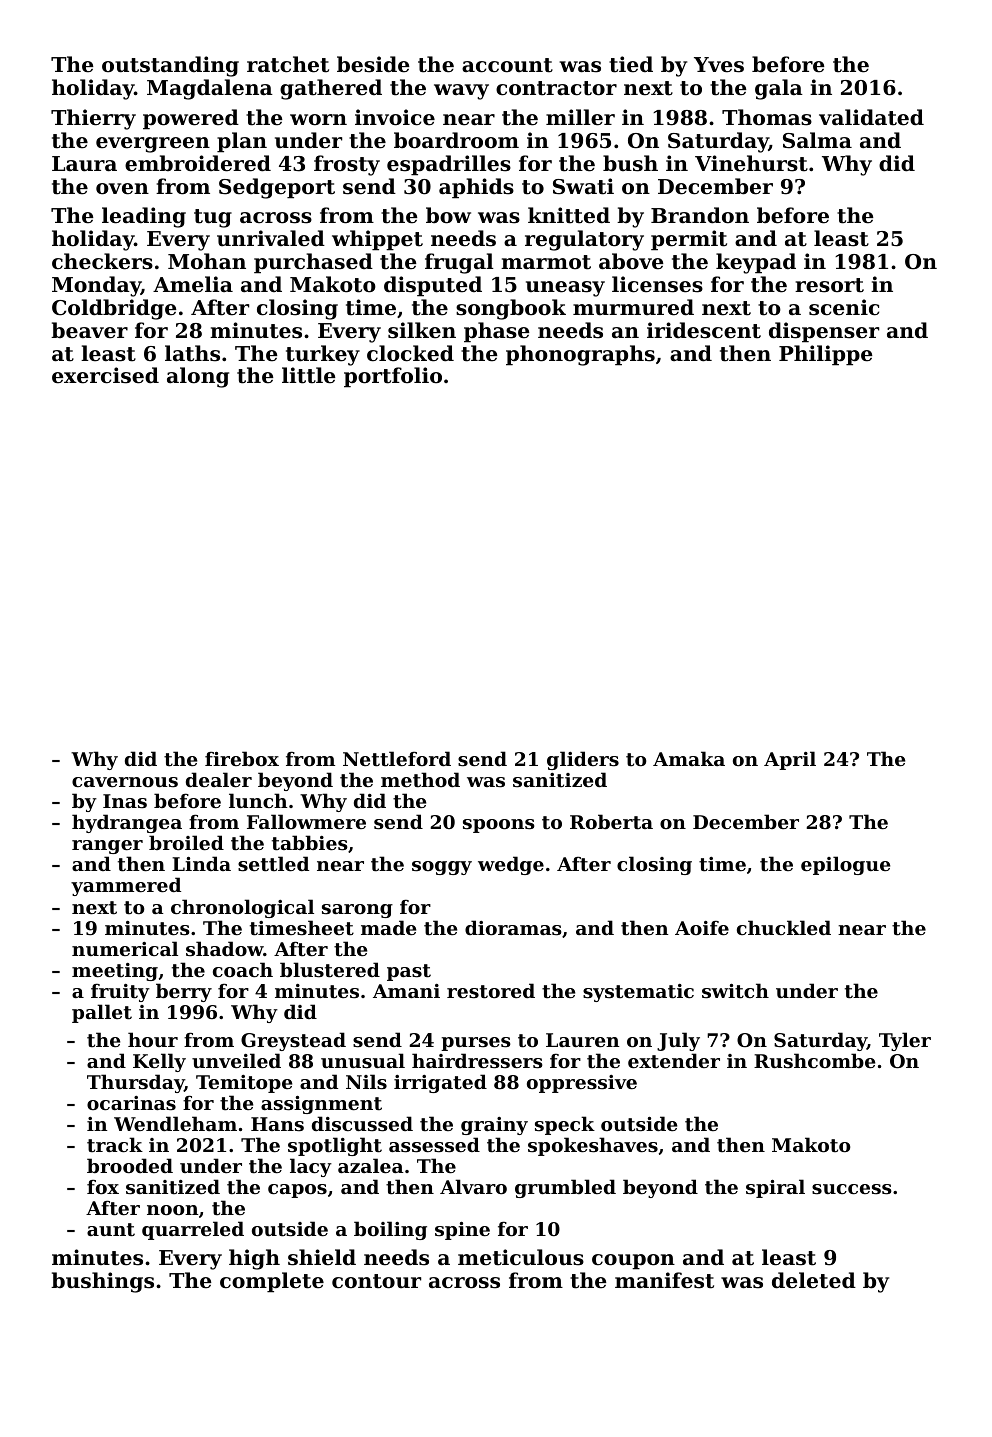  Describe the element at coordinates (565, 289) in the screenshot. I see `uneasy` at that location.
